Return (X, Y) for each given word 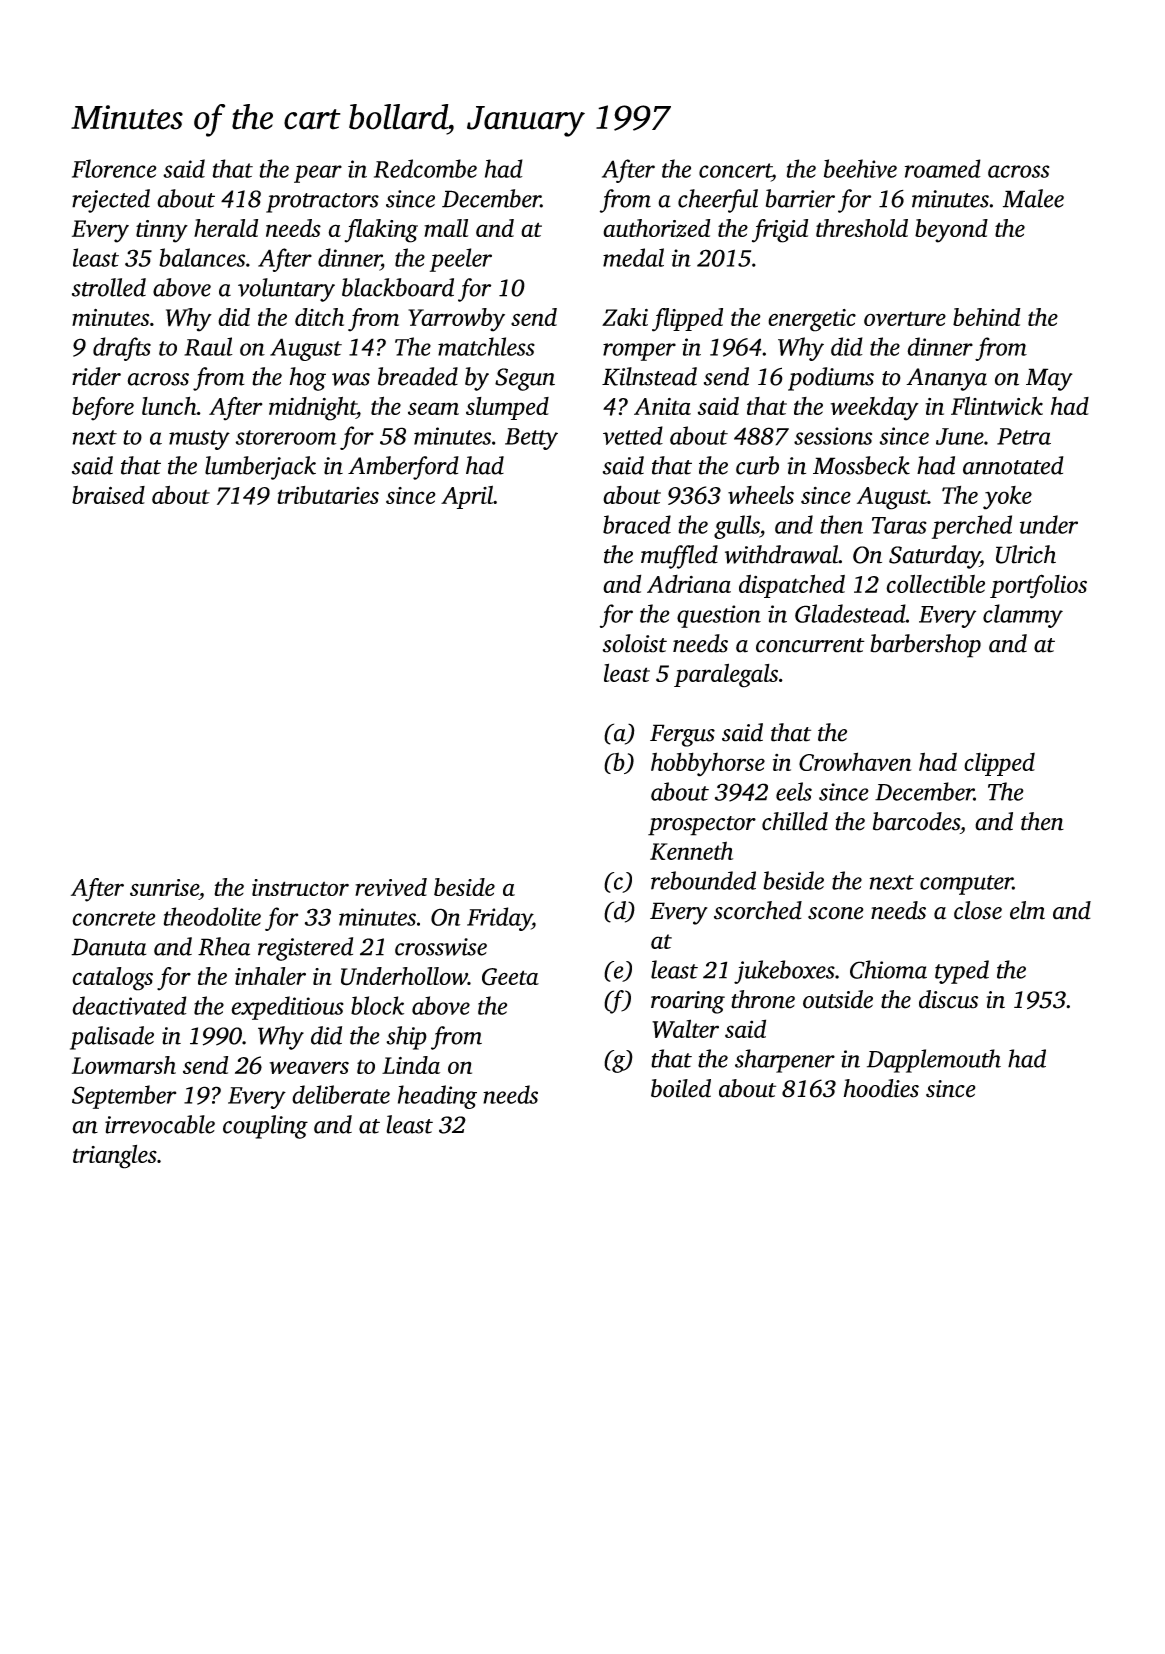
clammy (1023, 616)
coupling (265, 1127)
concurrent (810, 645)
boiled (681, 1088)
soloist (635, 643)
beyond (951, 231)
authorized (657, 228)
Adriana (689, 584)
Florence (114, 168)
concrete (113, 918)
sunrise (164, 887)
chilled (795, 821)
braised (108, 495)
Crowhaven (855, 761)
